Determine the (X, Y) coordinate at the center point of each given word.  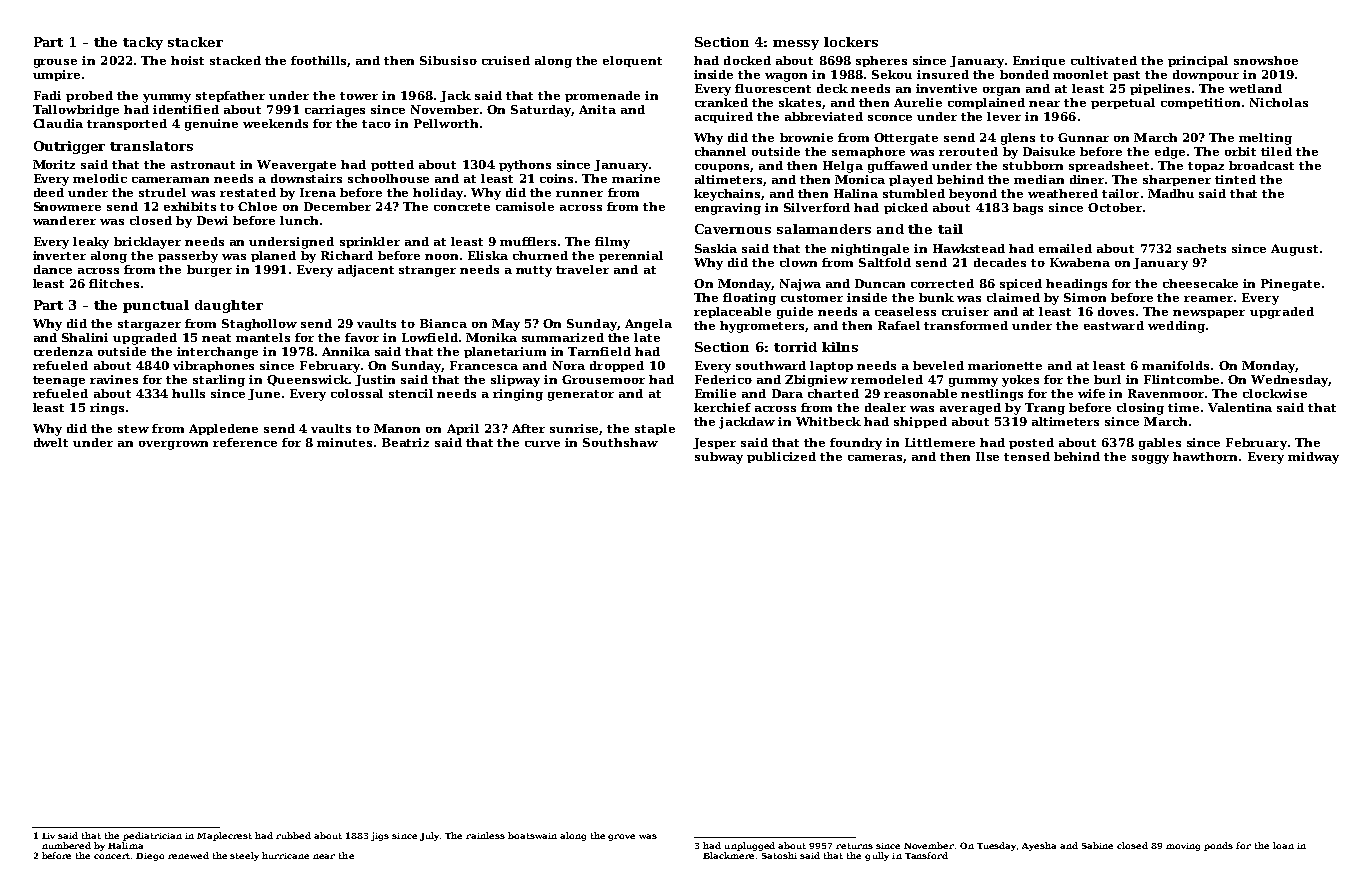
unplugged (750, 846)
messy (796, 45)
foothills (319, 61)
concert (113, 856)
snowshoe (1266, 60)
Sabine (1097, 845)
